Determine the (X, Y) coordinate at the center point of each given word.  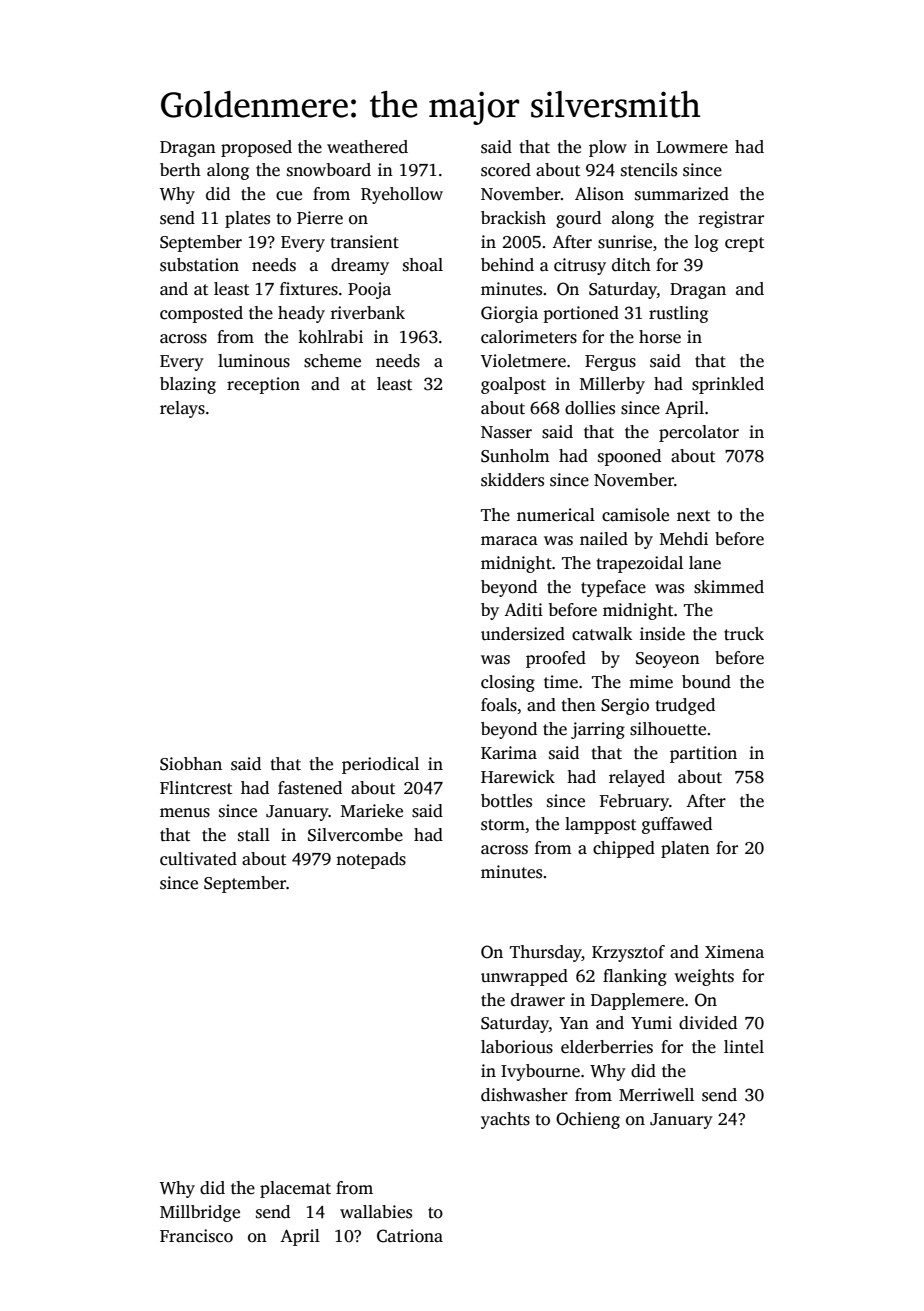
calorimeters (529, 337)
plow (608, 148)
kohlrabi (330, 337)
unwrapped (524, 977)
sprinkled (728, 385)
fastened (310, 788)
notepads (371, 860)
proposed (256, 148)
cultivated (198, 859)
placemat (295, 1189)
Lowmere (692, 147)
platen (685, 849)
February (634, 802)
